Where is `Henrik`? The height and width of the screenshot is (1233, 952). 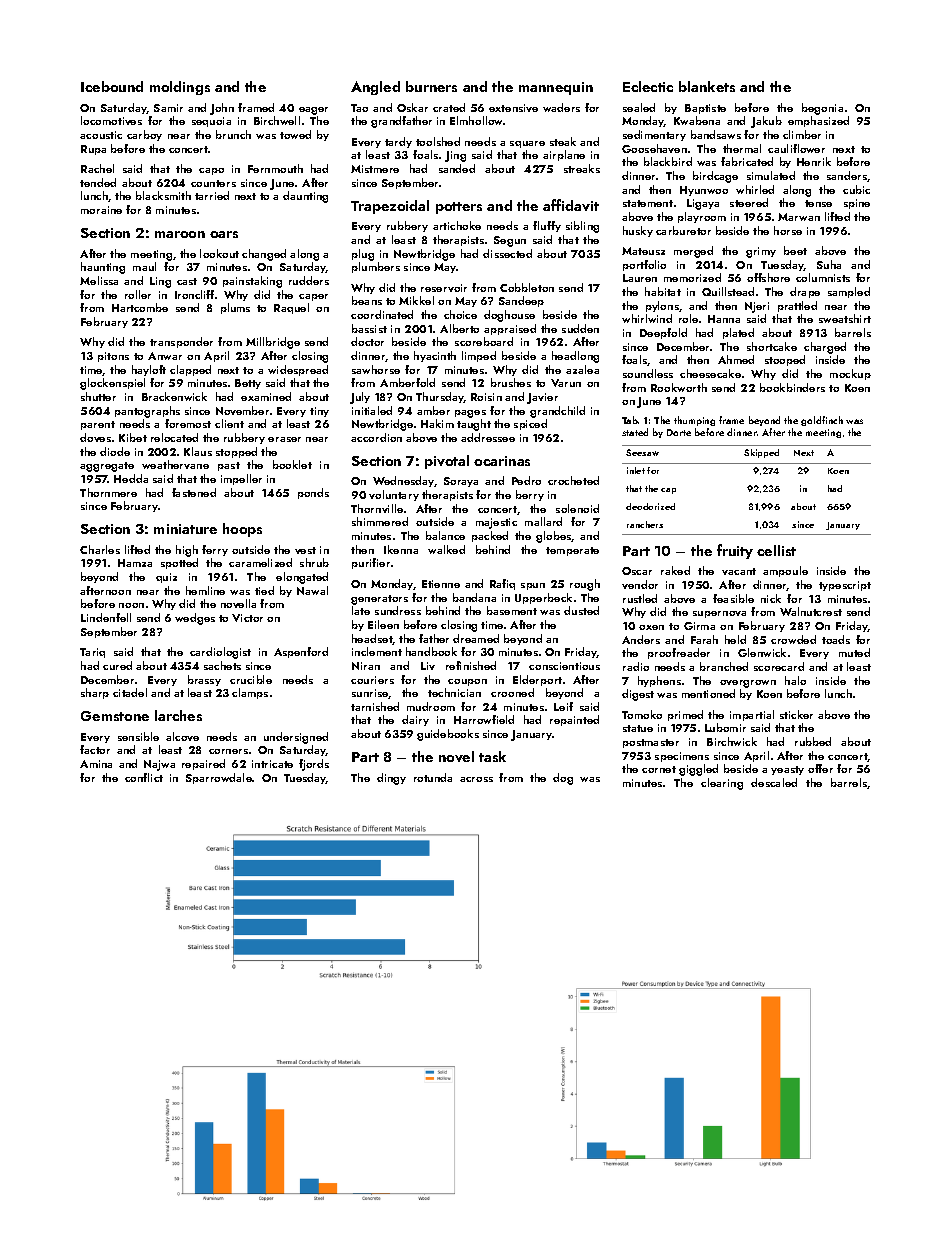
Henrik is located at coordinates (814, 161).
